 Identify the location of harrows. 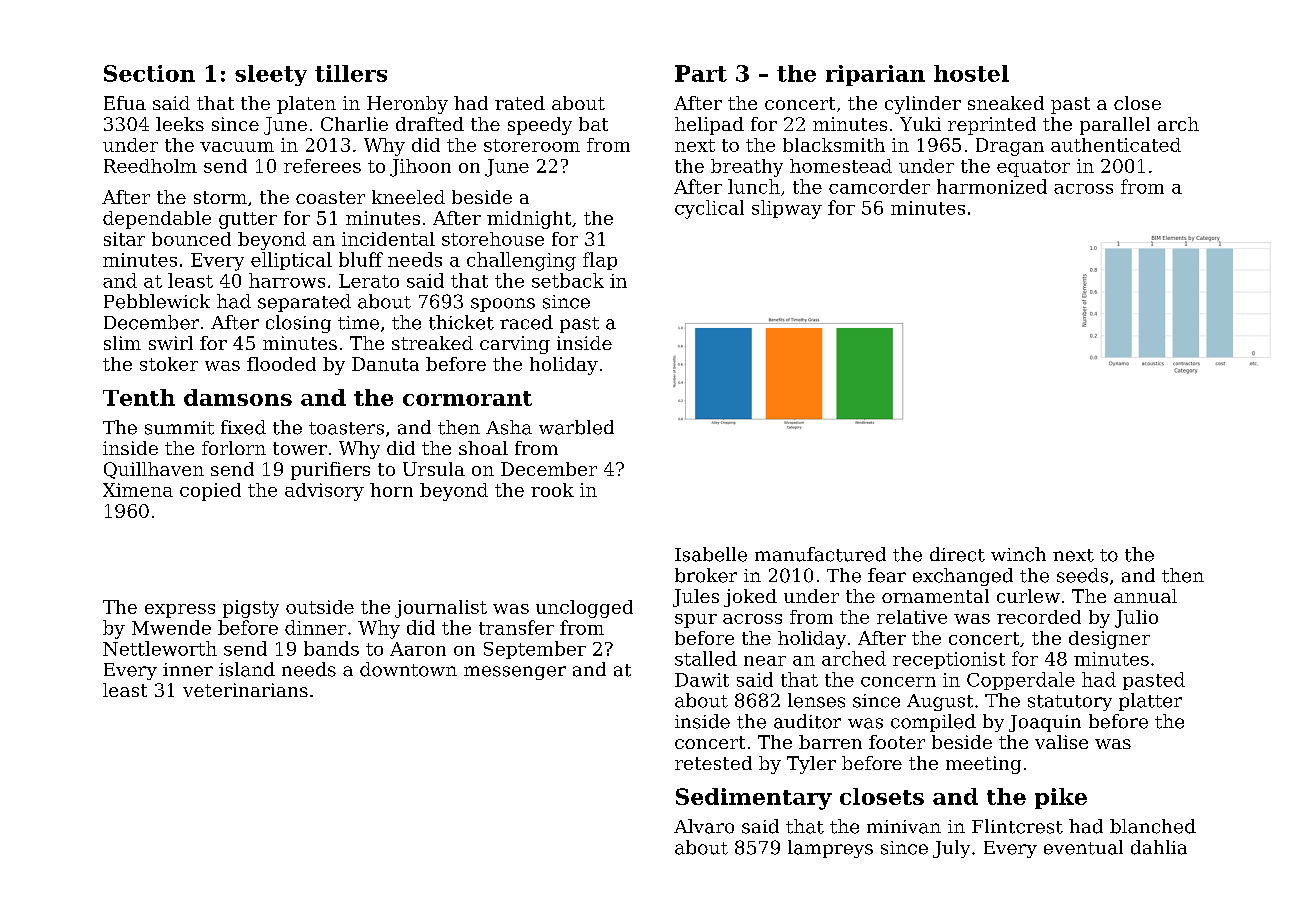
(287, 280).
